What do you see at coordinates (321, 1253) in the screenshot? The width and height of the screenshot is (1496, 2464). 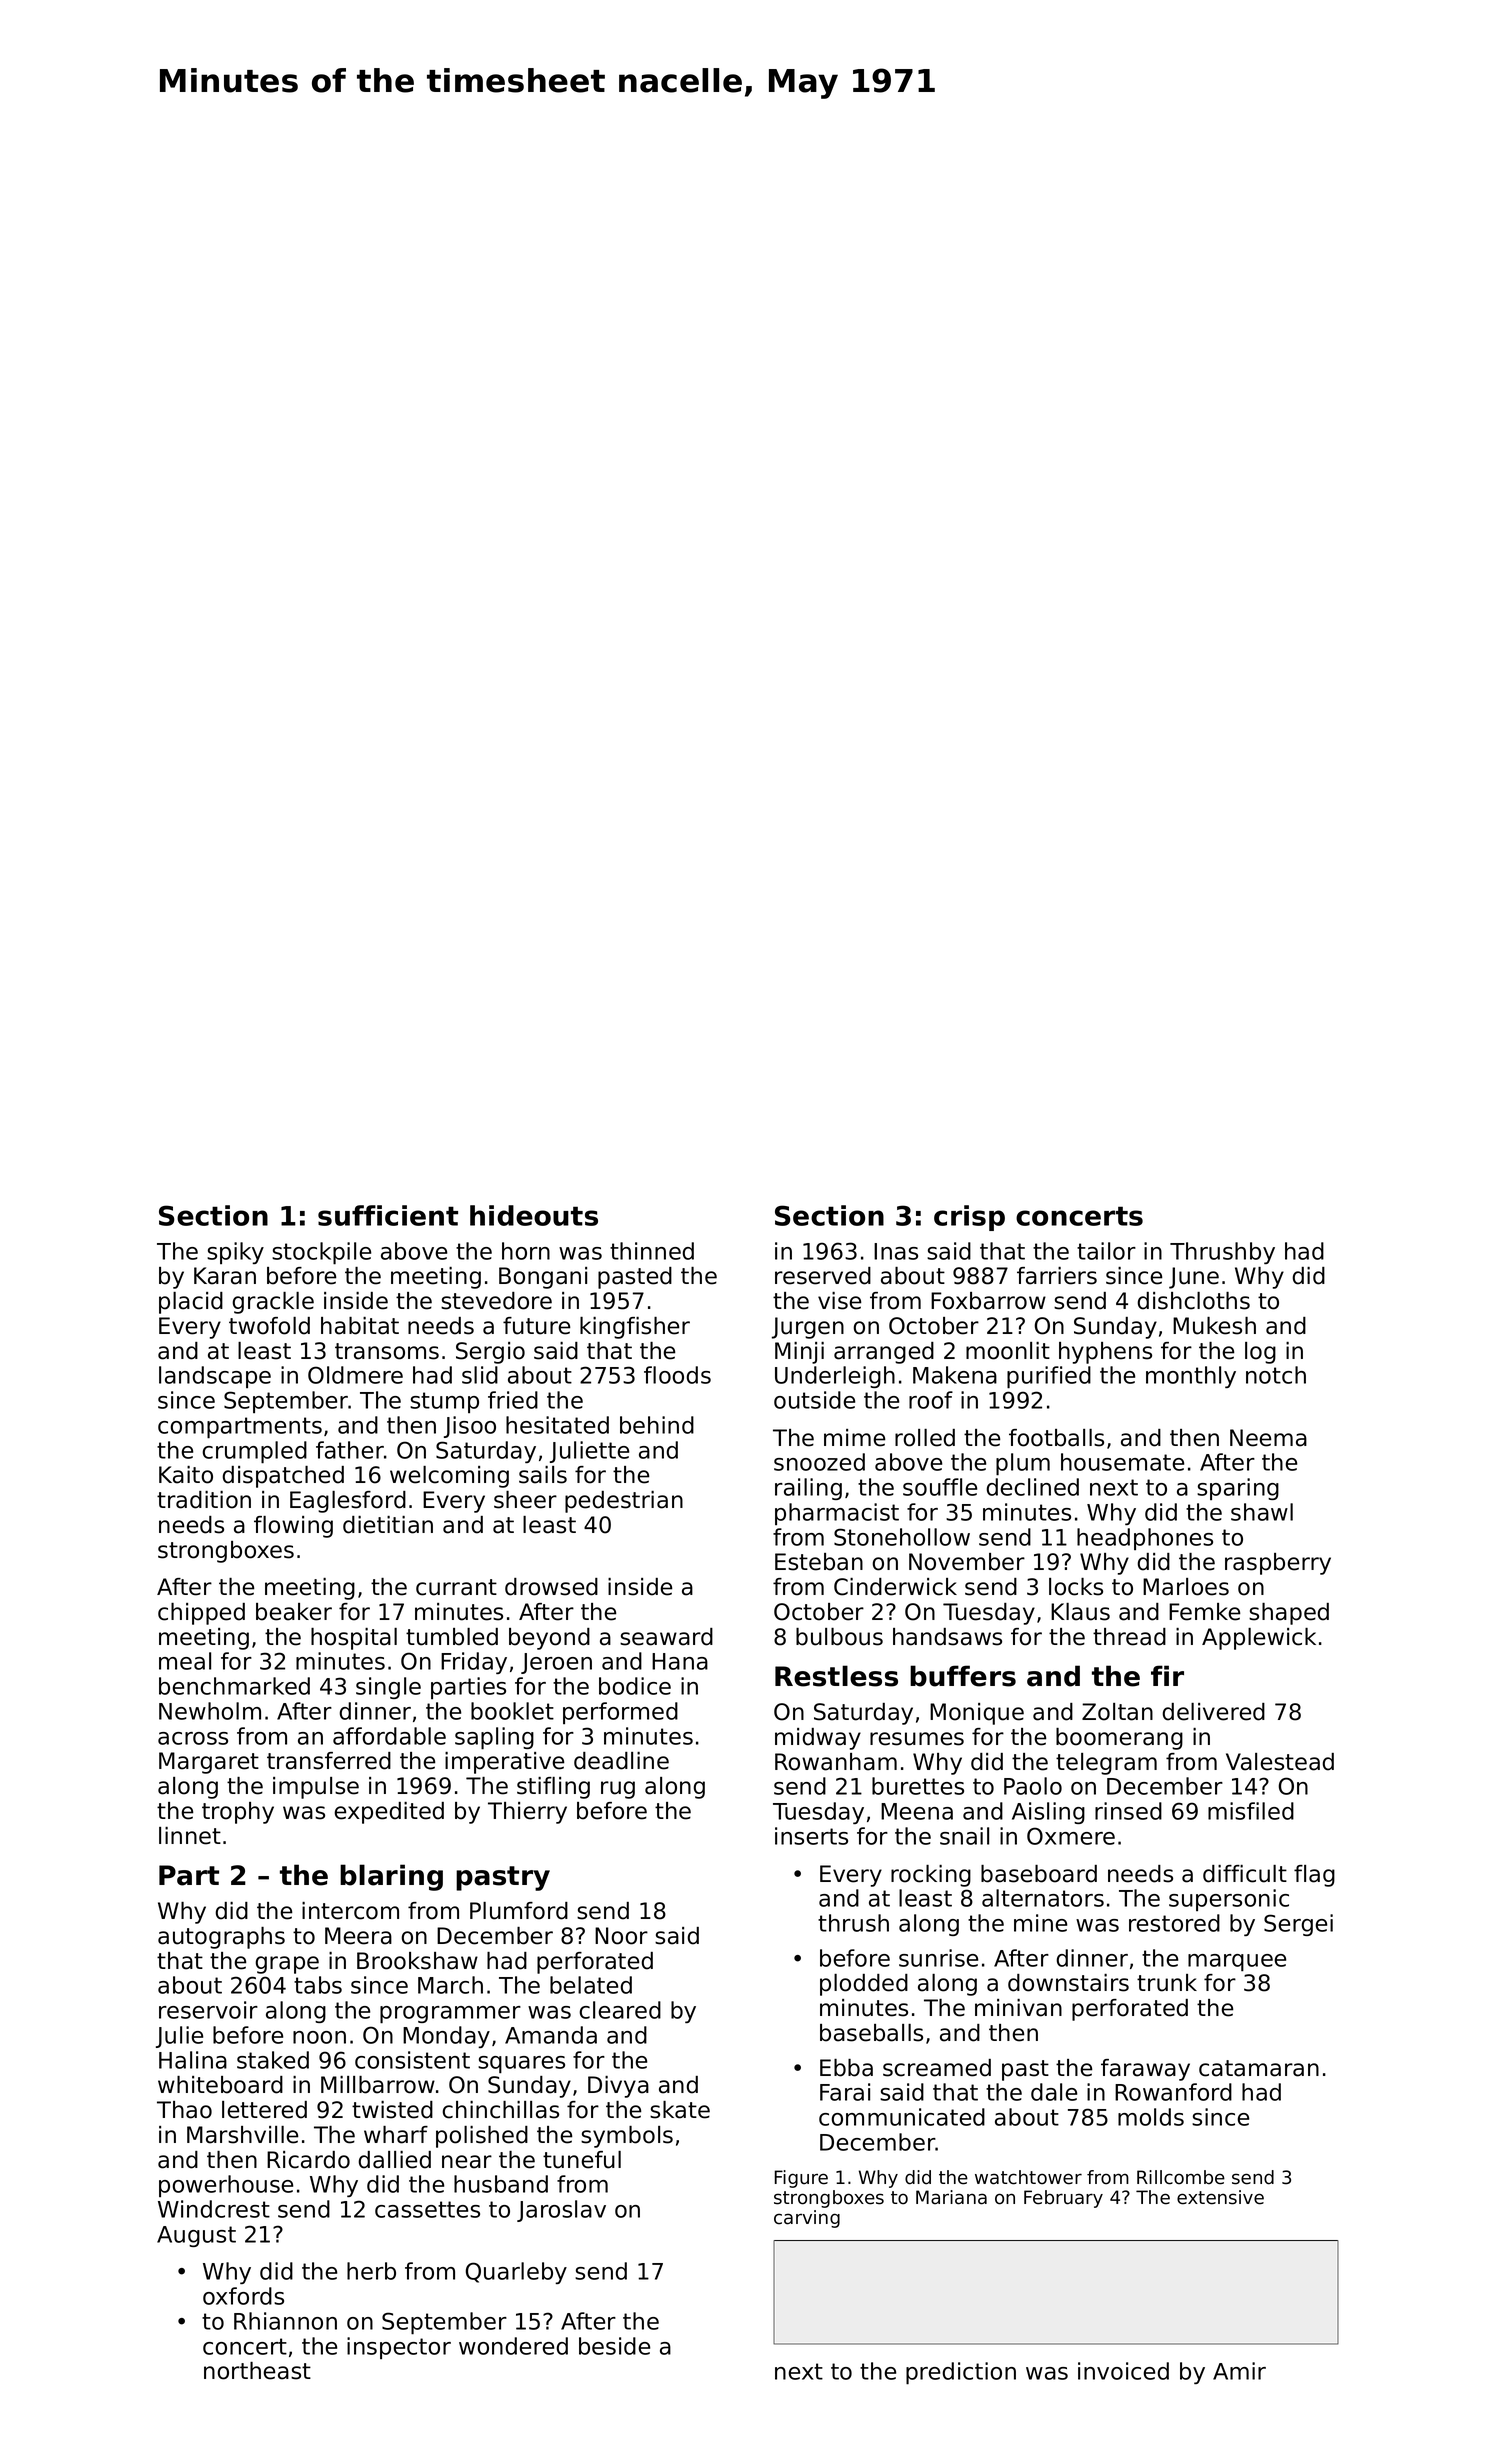 I see `stockpile` at bounding box center [321, 1253].
